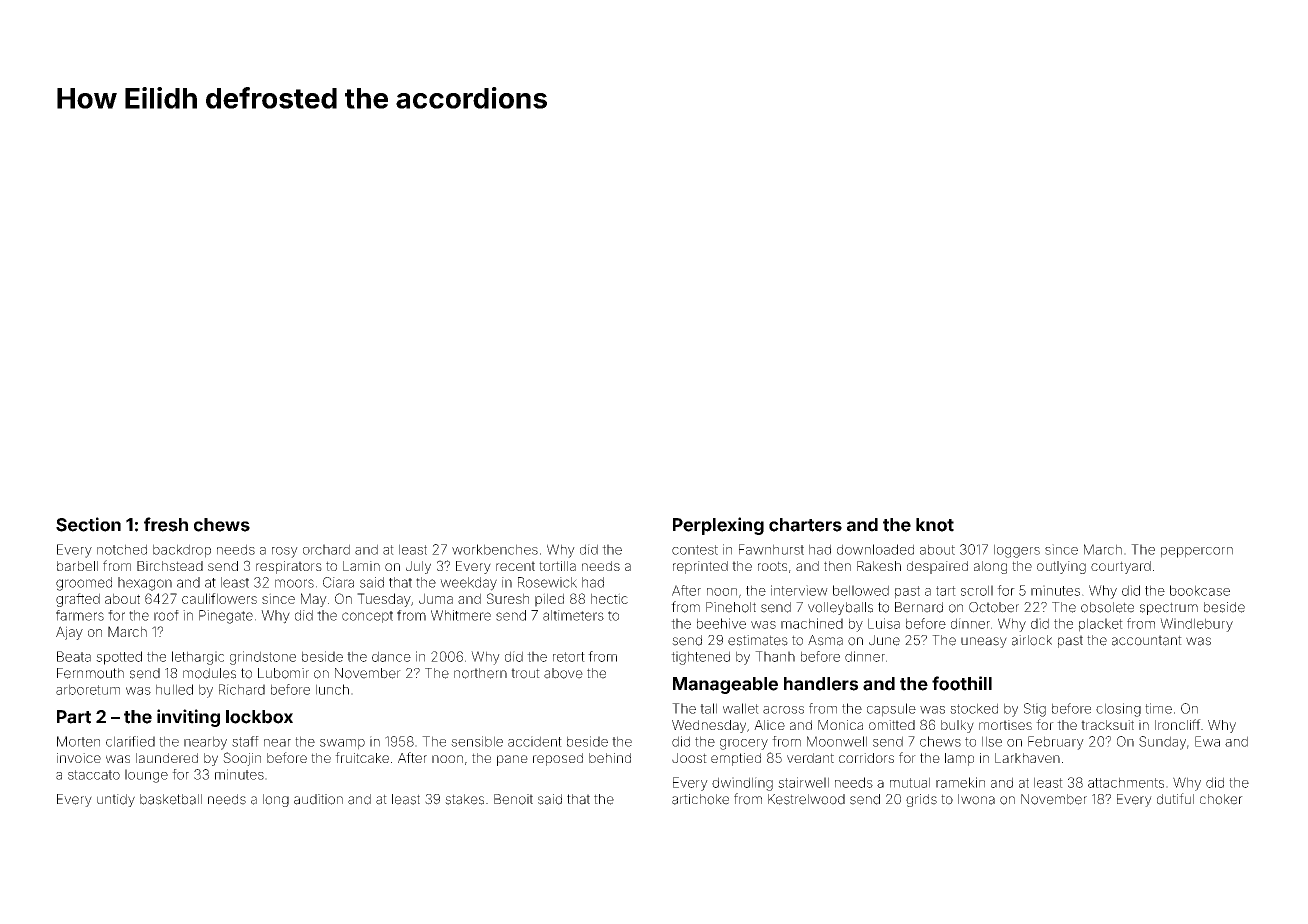  What do you see at coordinates (391, 656) in the screenshot?
I see `dance` at bounding box center [391, 656].
